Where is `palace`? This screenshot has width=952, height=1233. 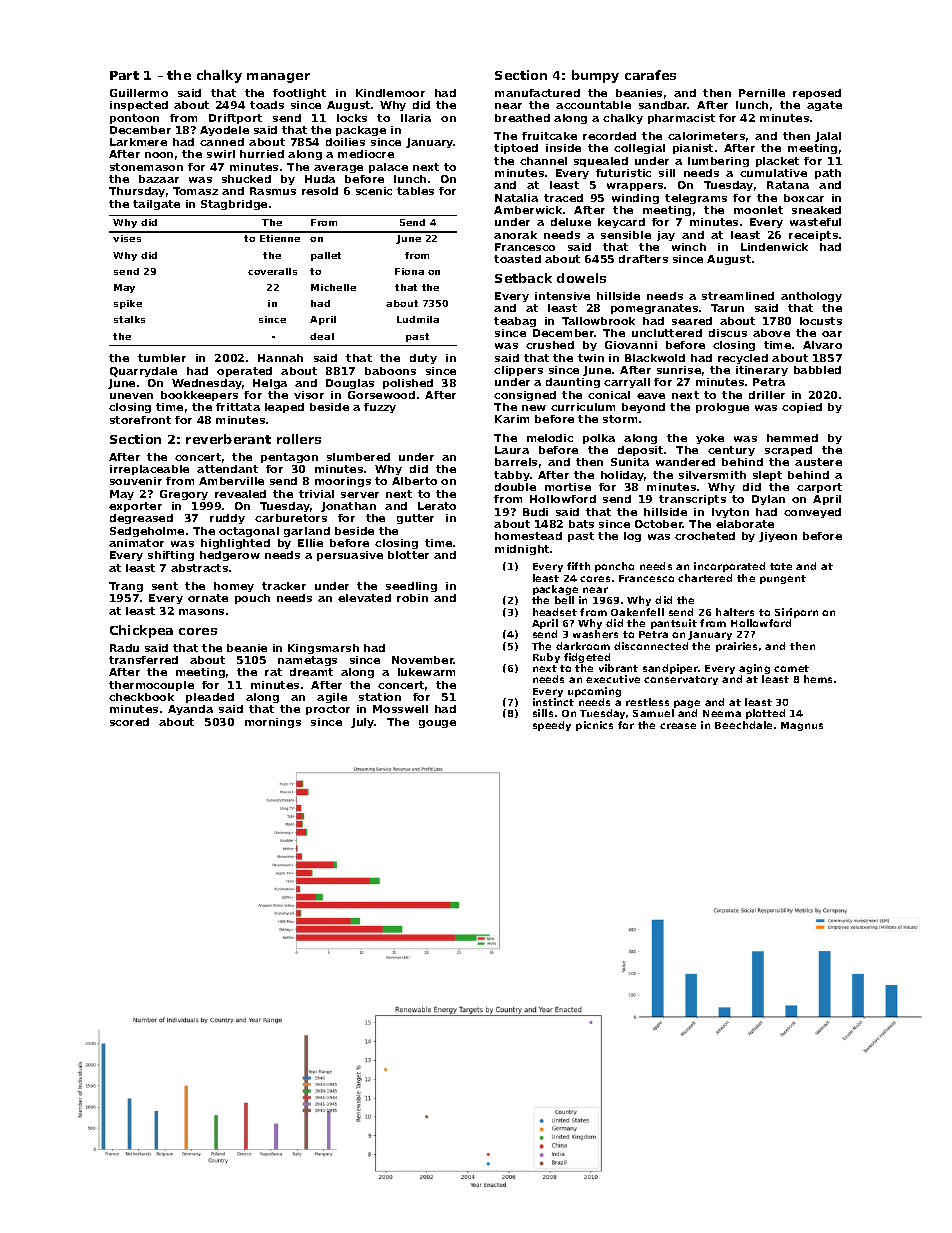
palace is located at coordinates (388, 168).
